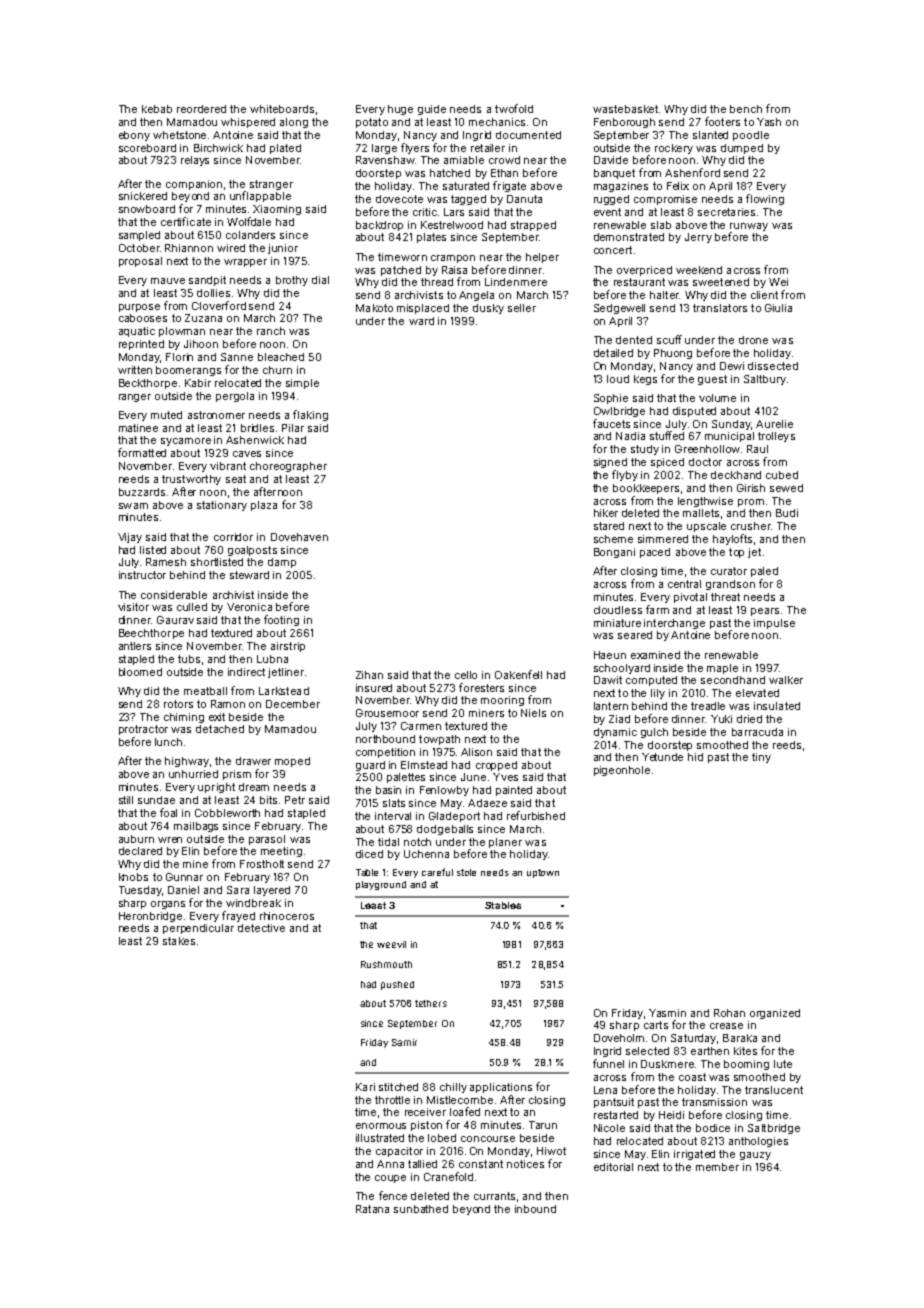  I want to click on Sanne, so click(237, 357).
